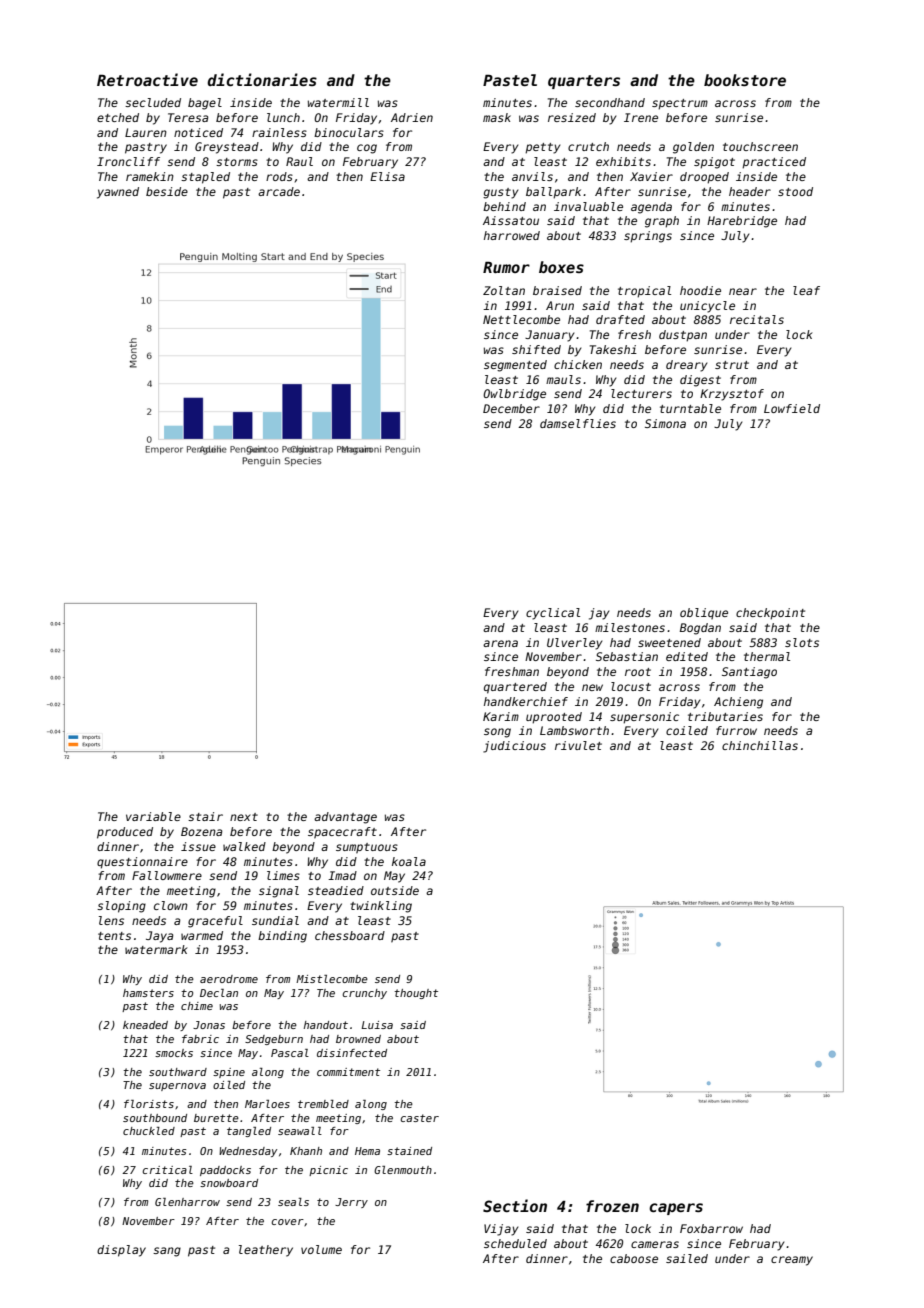 The height and width of the screenshot is (1308, 924). Describe the element at coordinates (613, 349) in the screenshot. I see `Takeshi` at that location.
